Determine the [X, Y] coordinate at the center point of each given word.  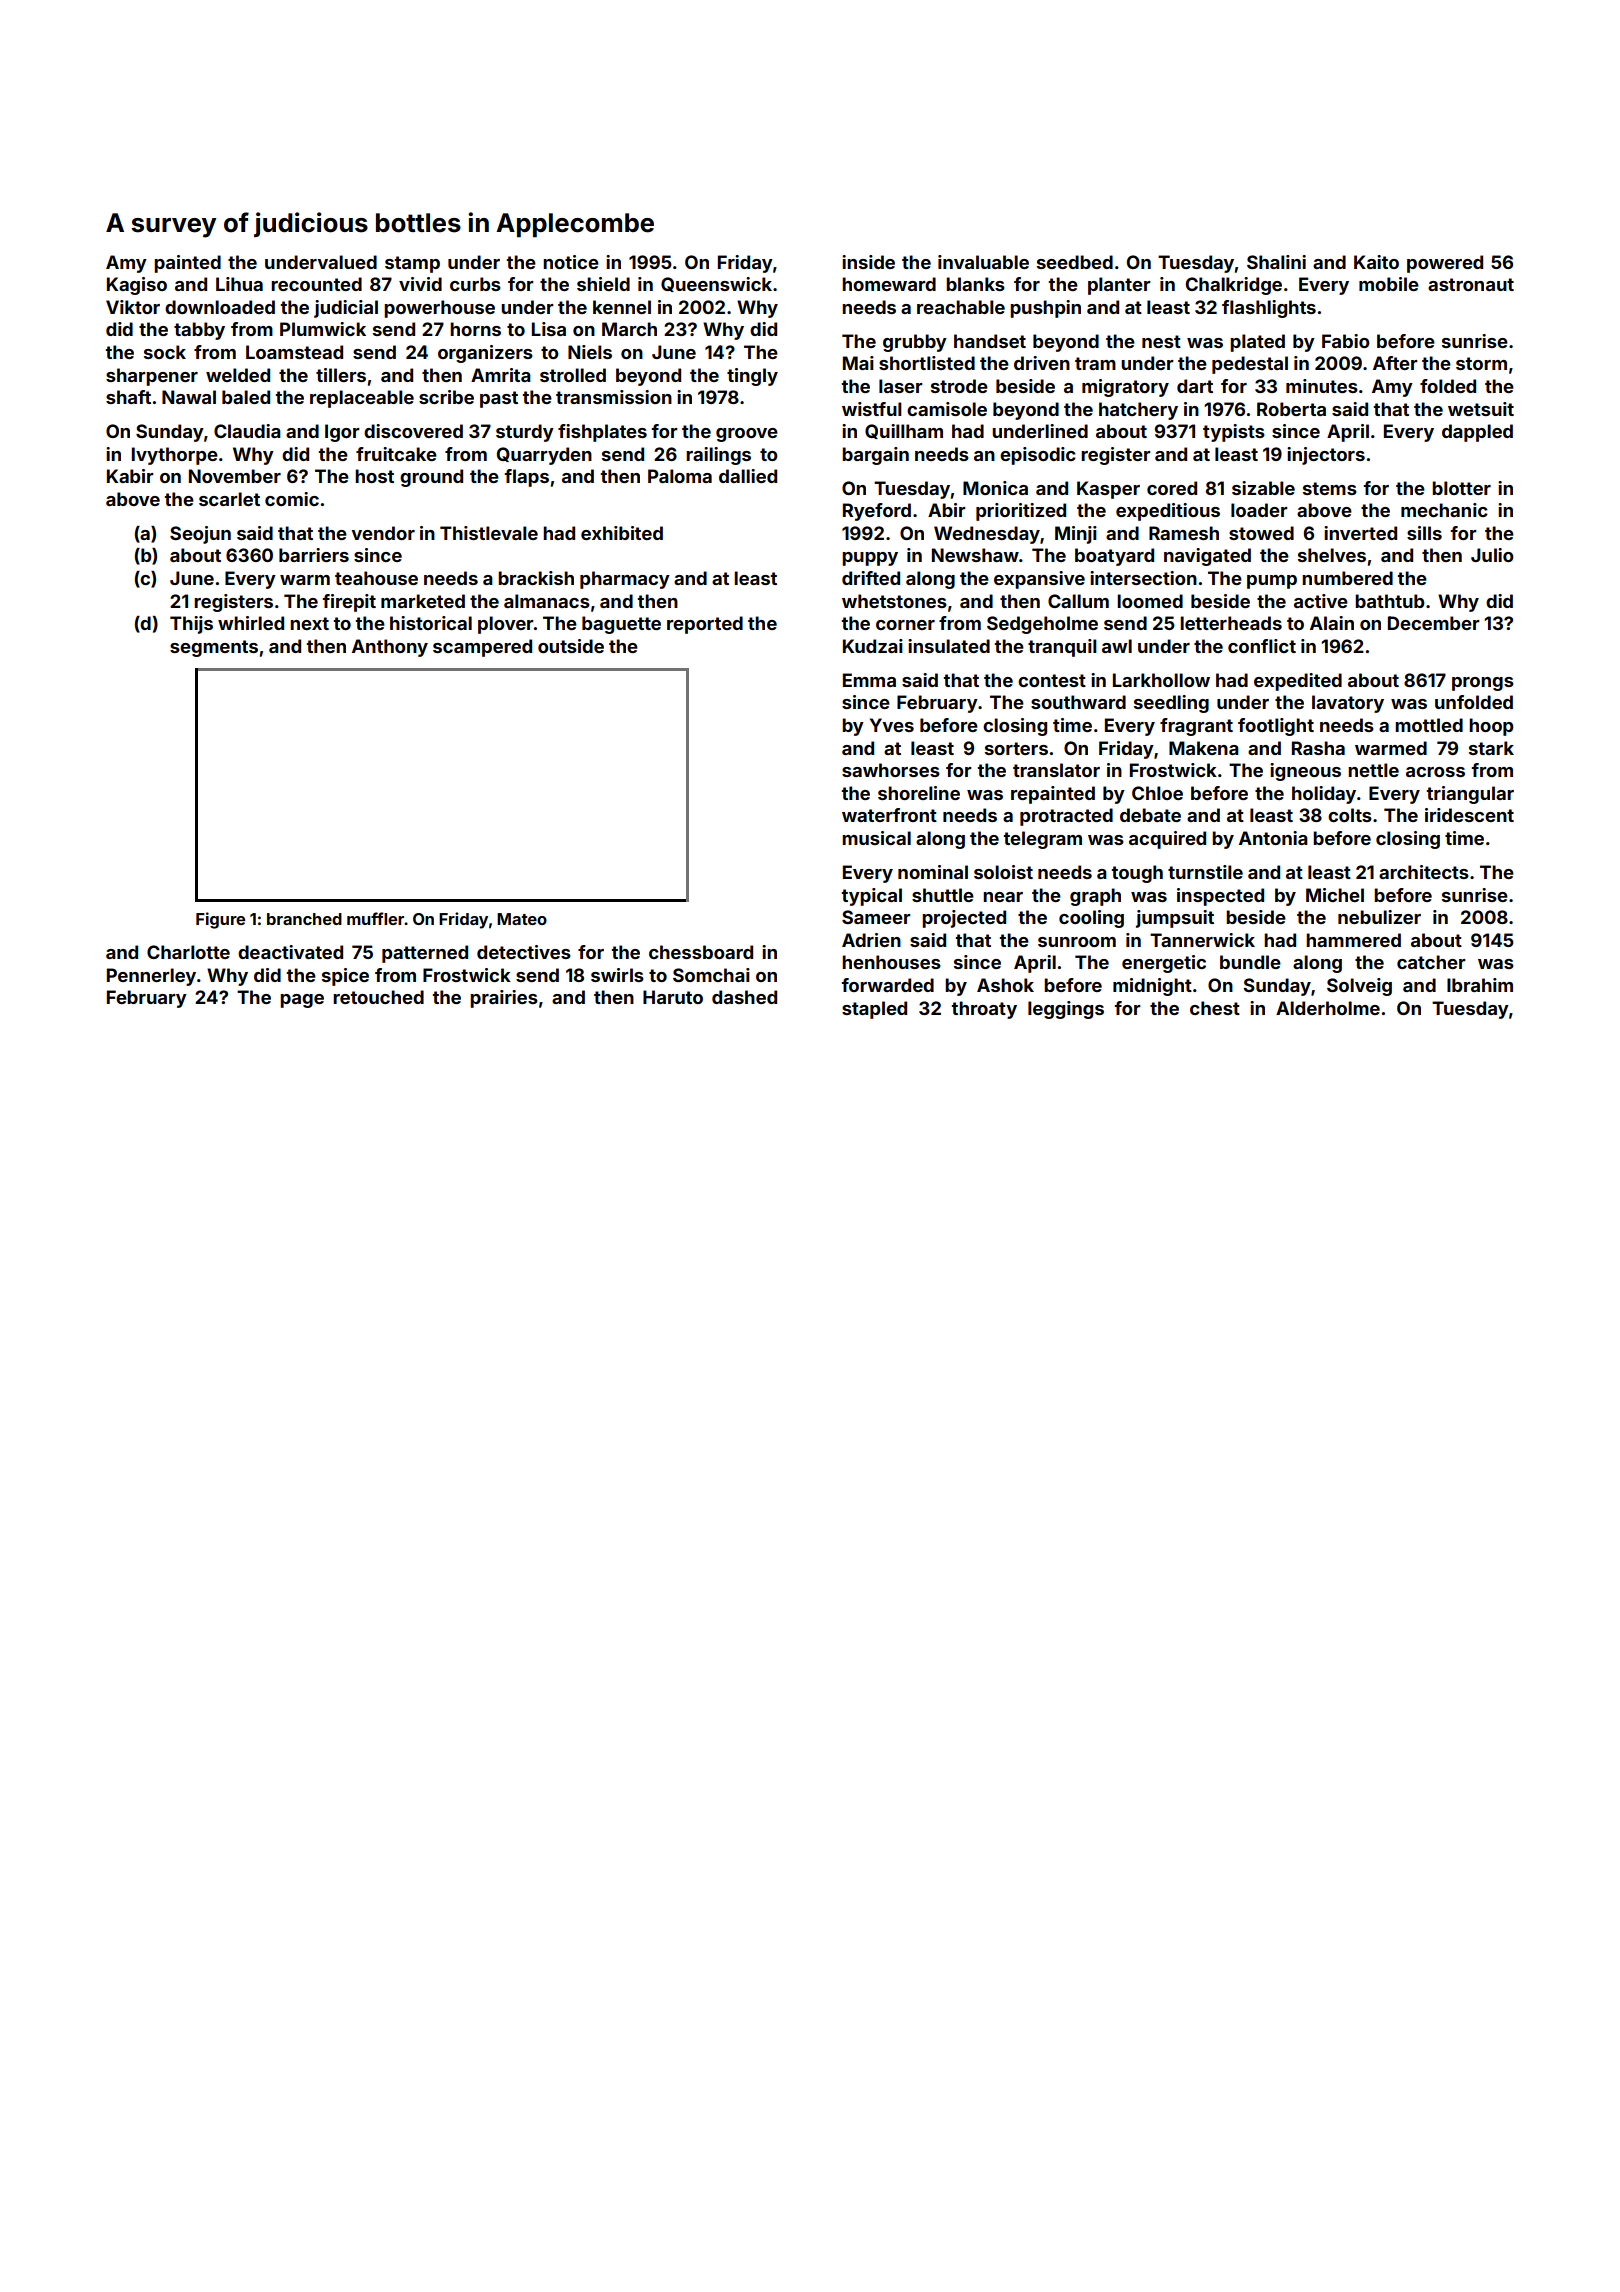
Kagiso [137, 286]
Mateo [522, 919]
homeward [889, 284]
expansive [1039, 580]
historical [431, 623]
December [1433, 623]
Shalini [1276, 262]
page [302, 1001]
